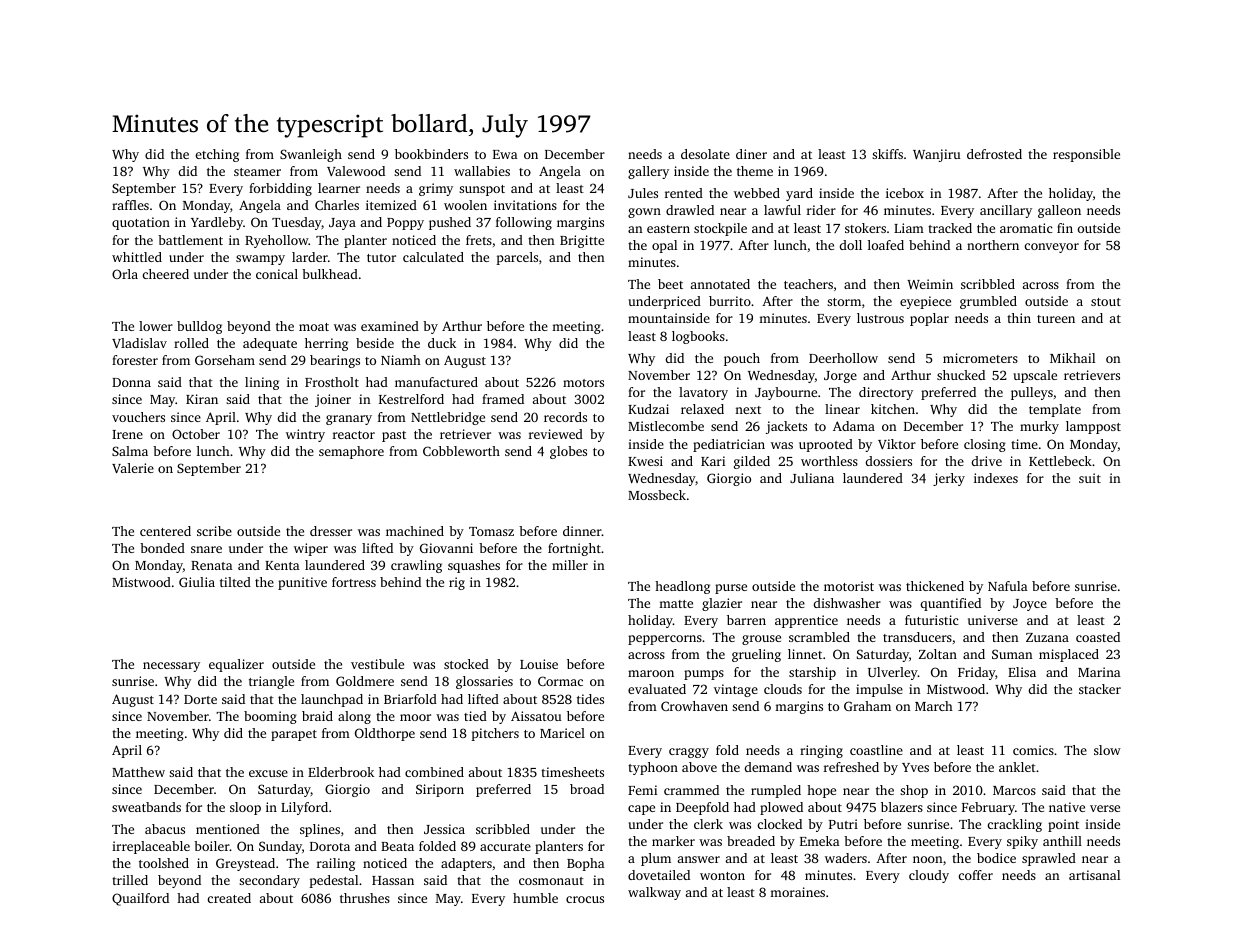  Describe the element at coordinates (876, 750) in the screenshot. I see `coastline` at that location.
